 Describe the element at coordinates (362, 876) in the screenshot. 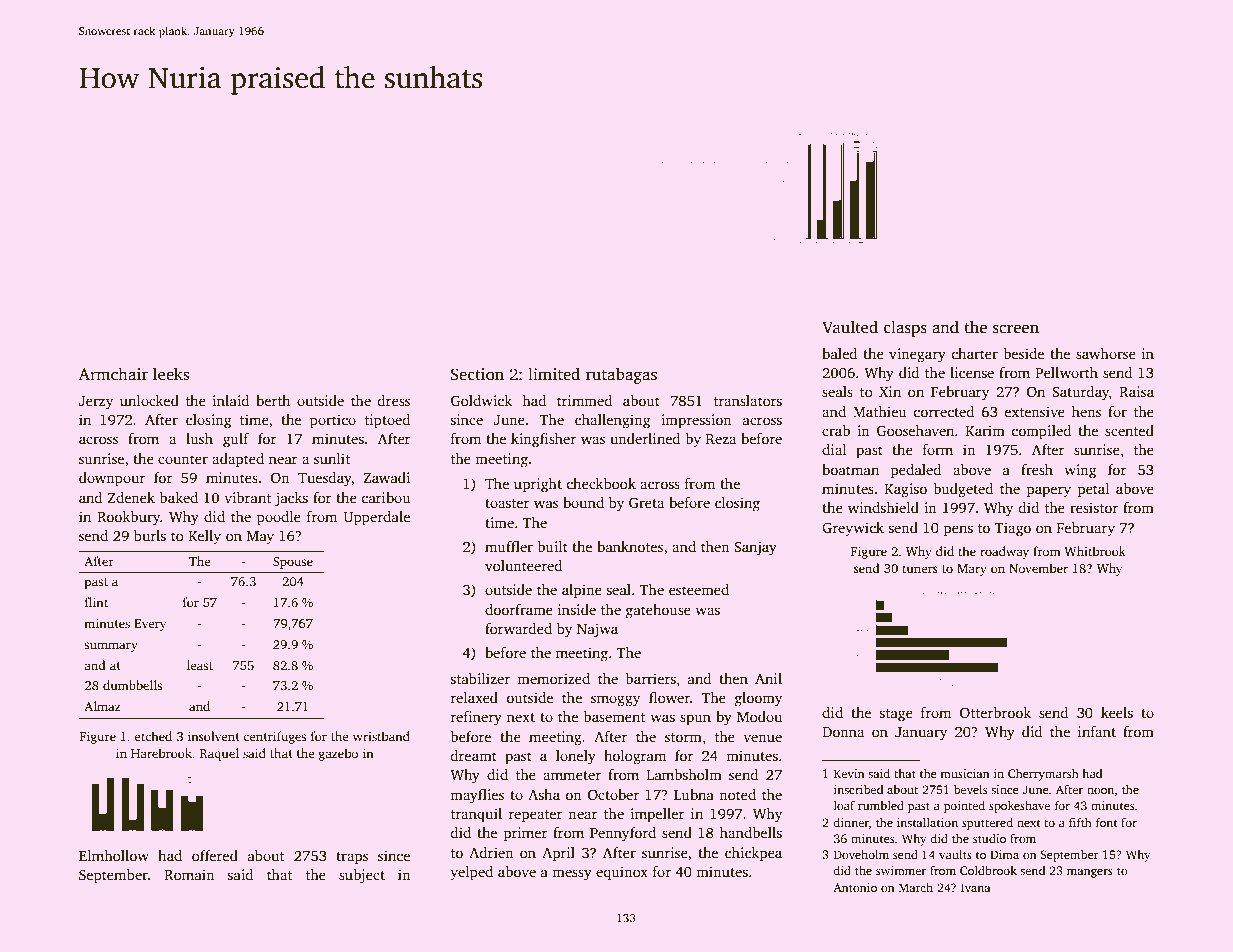

I see `subject` at that location.
